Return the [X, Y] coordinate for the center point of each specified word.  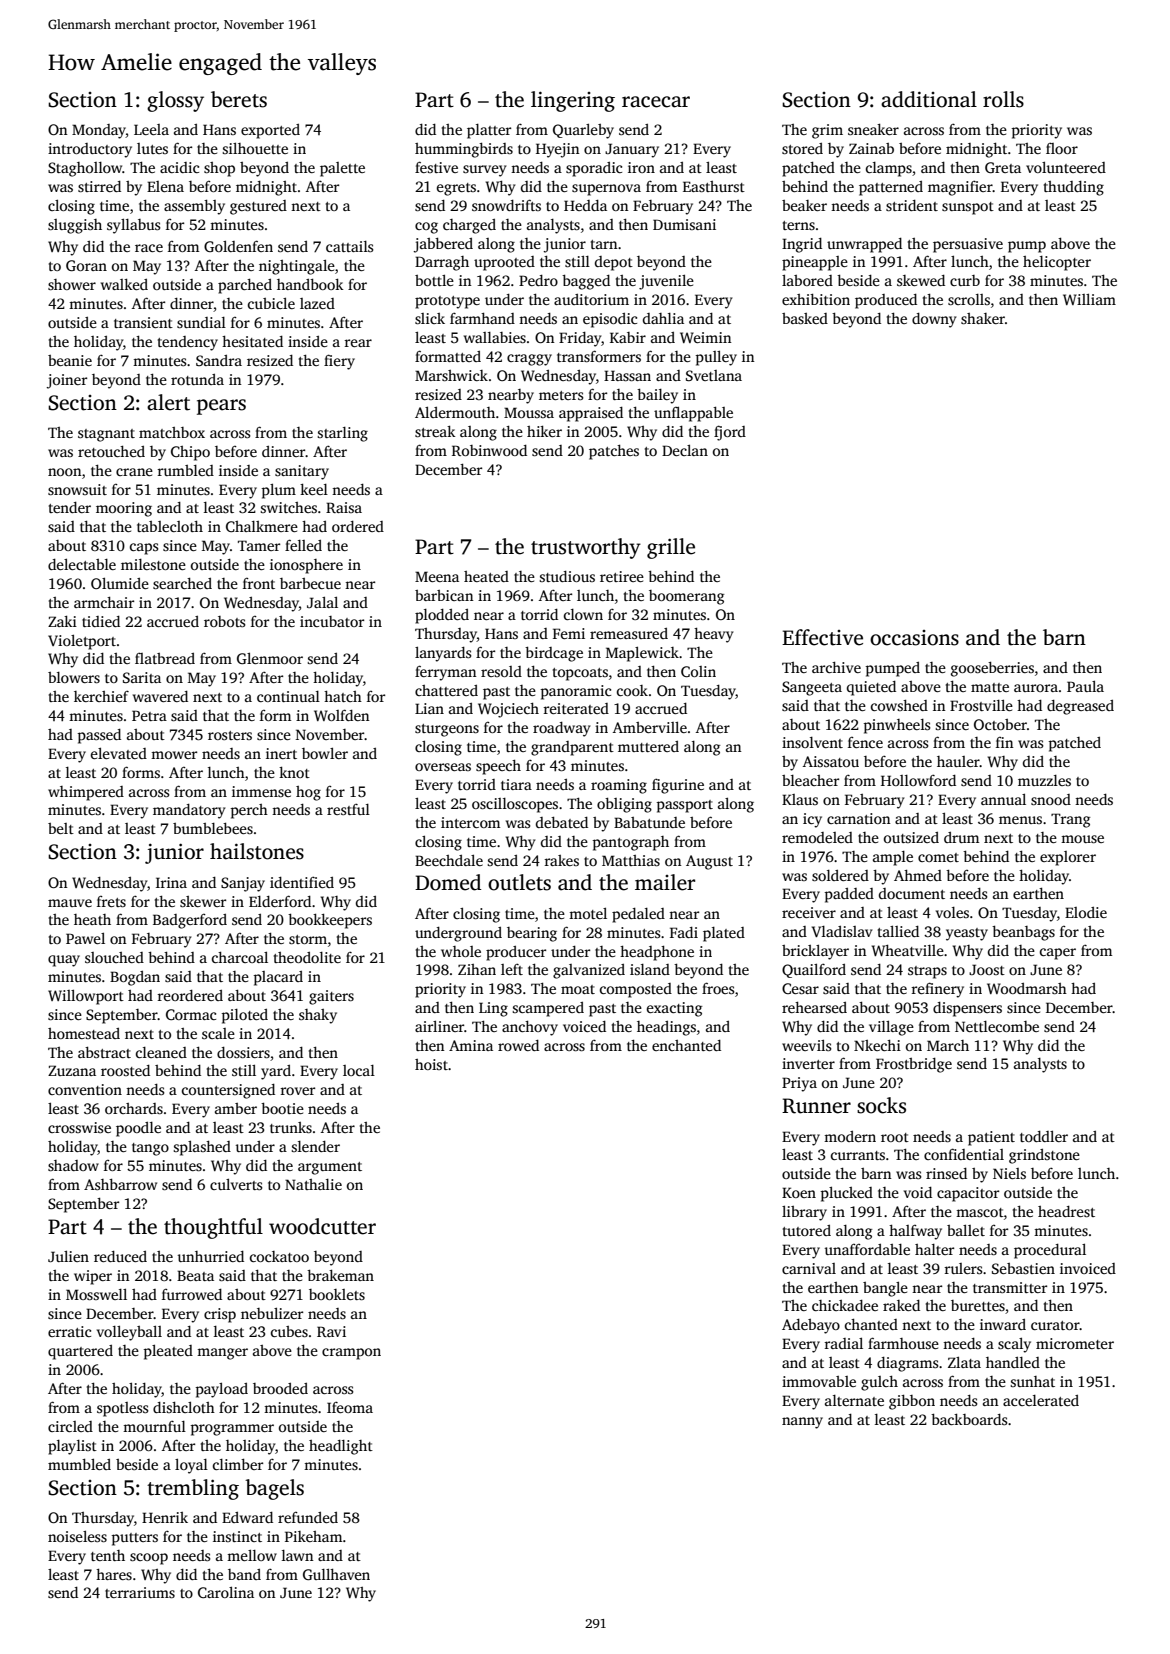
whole [461, 951]
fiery [339, 362]
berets [239, 99]
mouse [1082, 839]
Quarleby [583, 131]
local [359, 1070]
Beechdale [449, 860]
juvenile [666, 282]
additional [929, 99]
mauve [70, 903]
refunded [308, 1517]
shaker [983, 318]
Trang [1071, 820]
